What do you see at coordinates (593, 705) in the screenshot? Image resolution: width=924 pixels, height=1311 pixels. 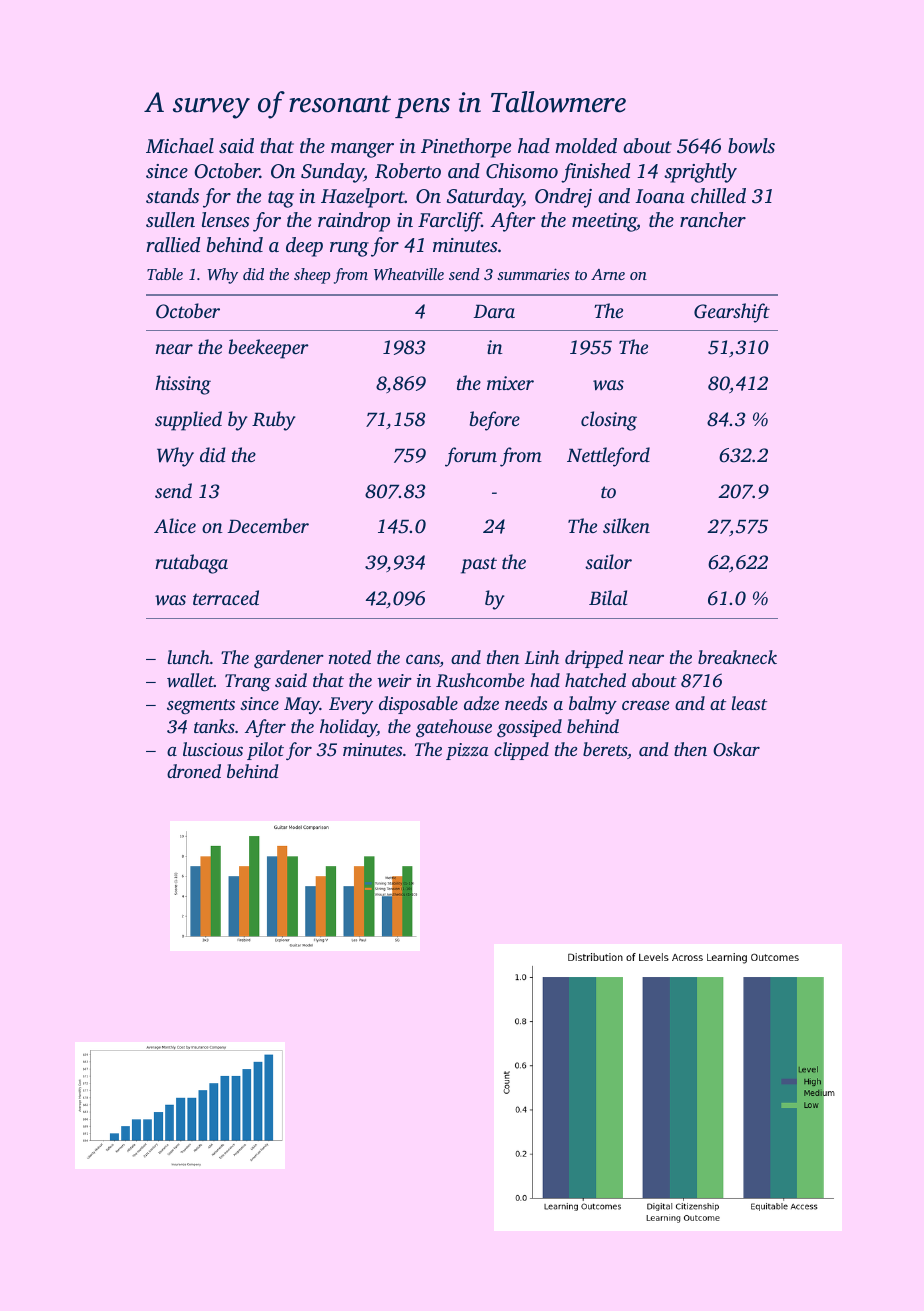 I see `balmy` at bounding box center [593, 705].
